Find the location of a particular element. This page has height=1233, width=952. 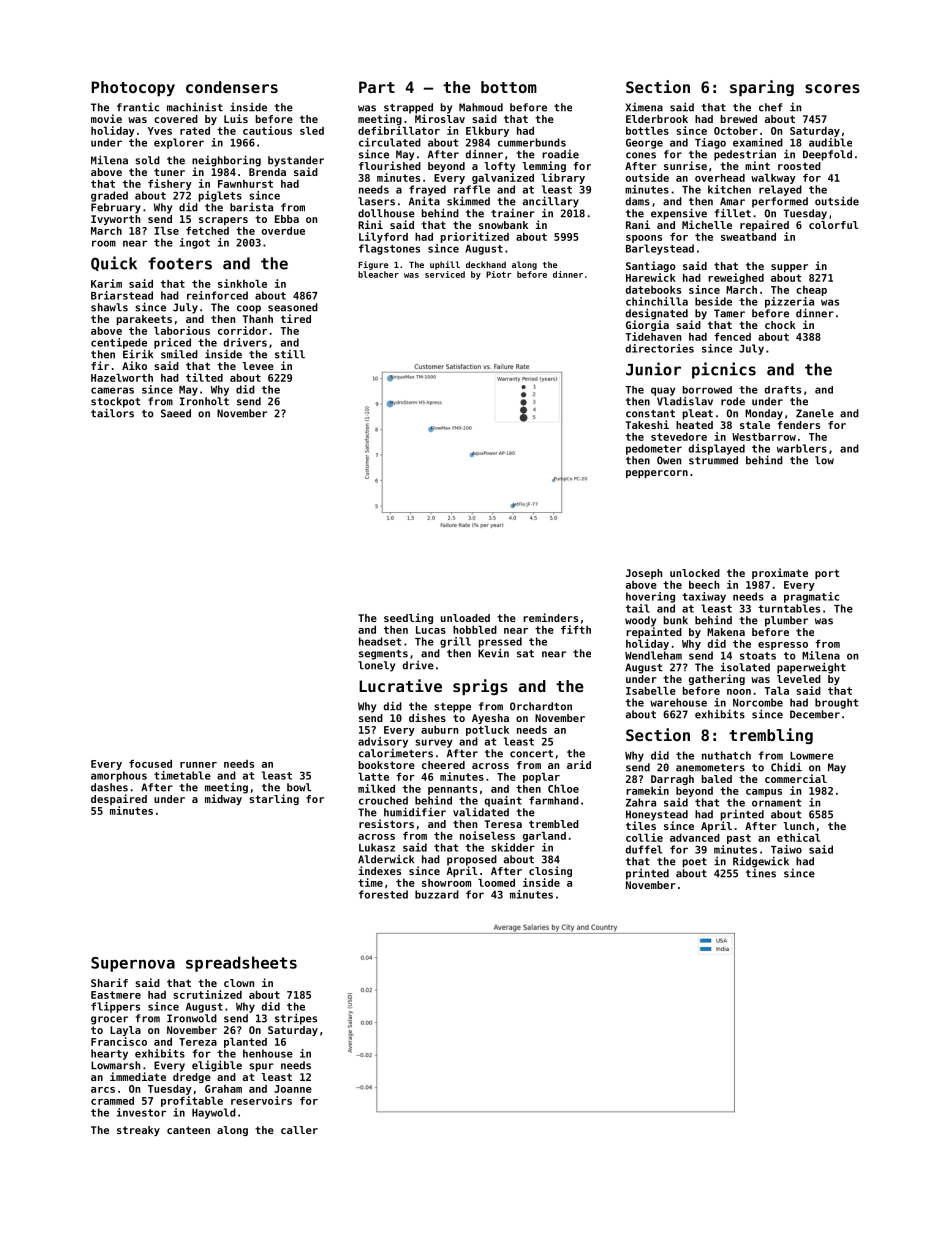

Ironholt is located at coordinates (204, 401).
